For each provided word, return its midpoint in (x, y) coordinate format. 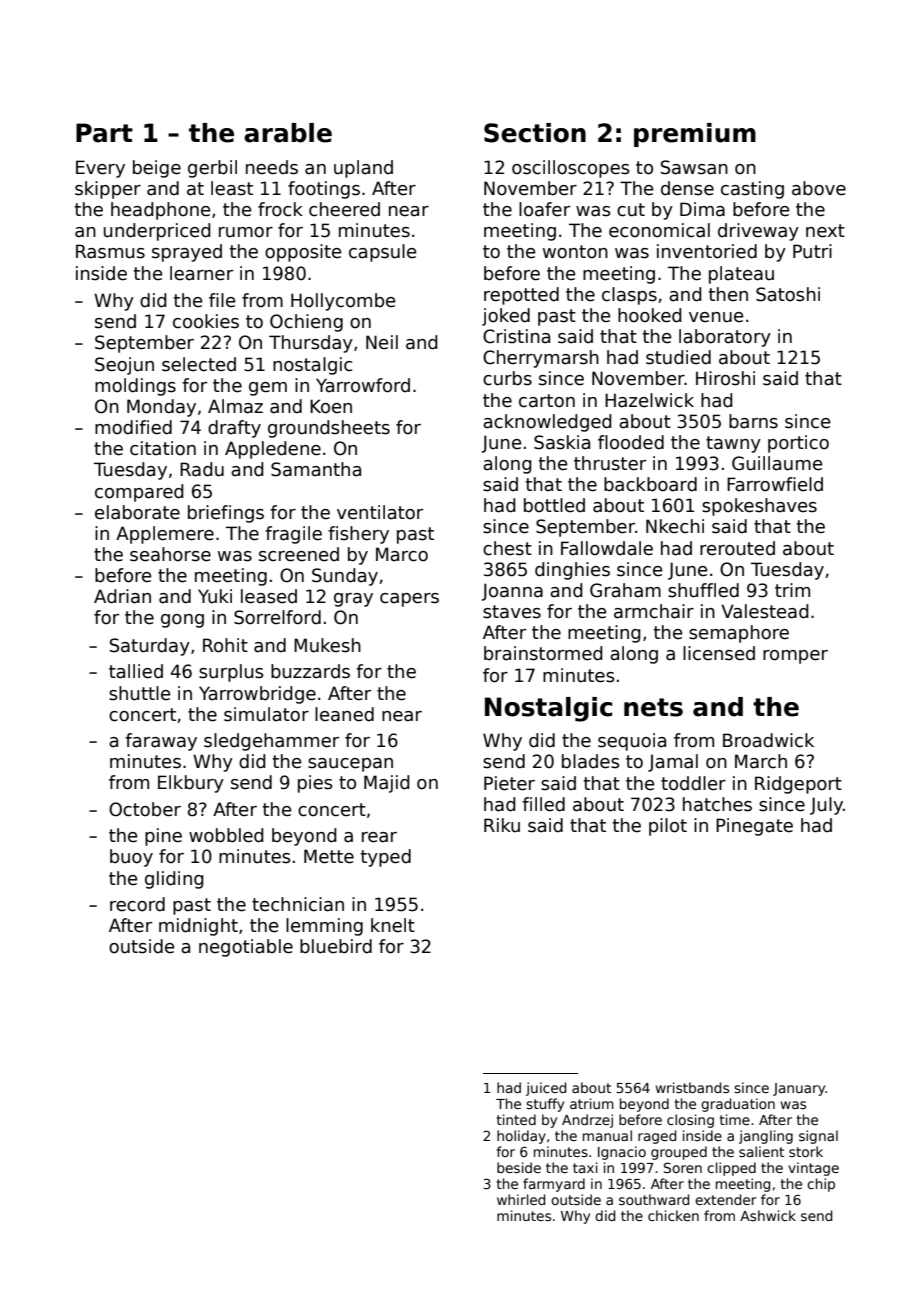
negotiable (246, 948)
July (826, 806)
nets (653, 707)
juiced (546, 1089)
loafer (544, 209)
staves (512, 612)
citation (163, 448)
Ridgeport (798, 785)
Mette (329, 856)
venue (716, 317)
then (728, 294)
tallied (136, 671)
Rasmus (110, 251)
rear (379, 837)
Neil (382, 342)
